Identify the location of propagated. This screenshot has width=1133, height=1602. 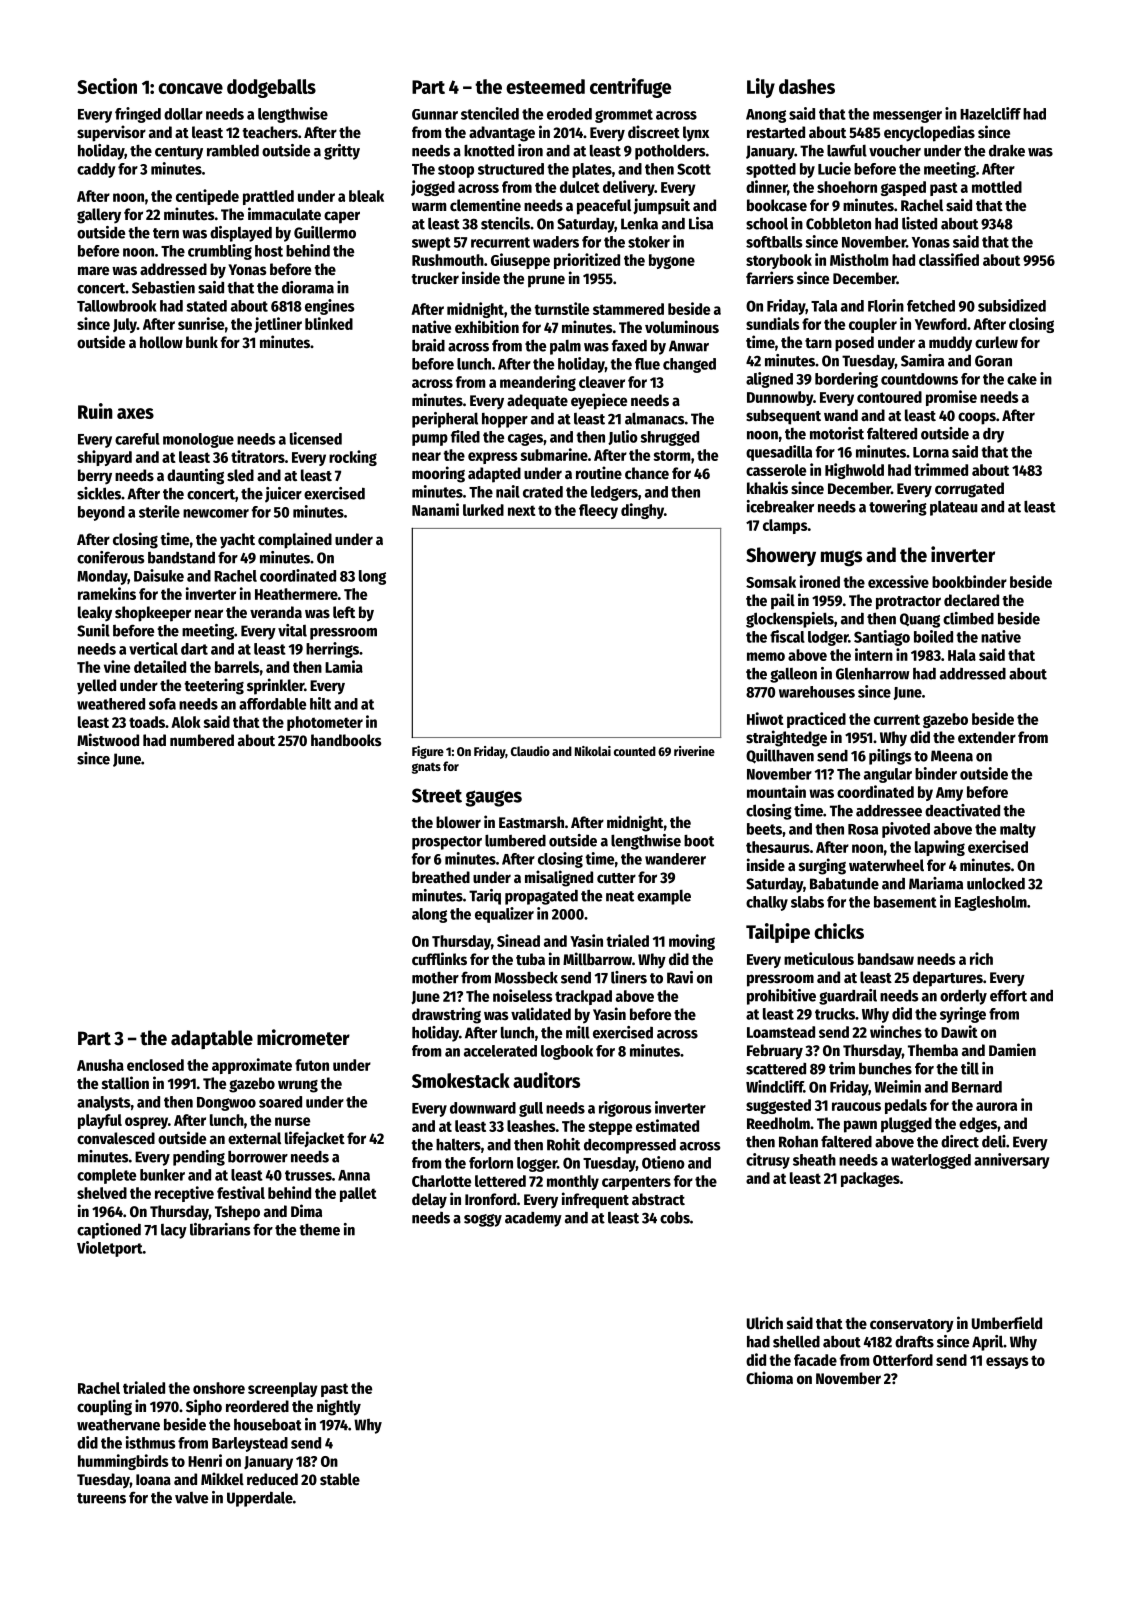
(541, 897).
